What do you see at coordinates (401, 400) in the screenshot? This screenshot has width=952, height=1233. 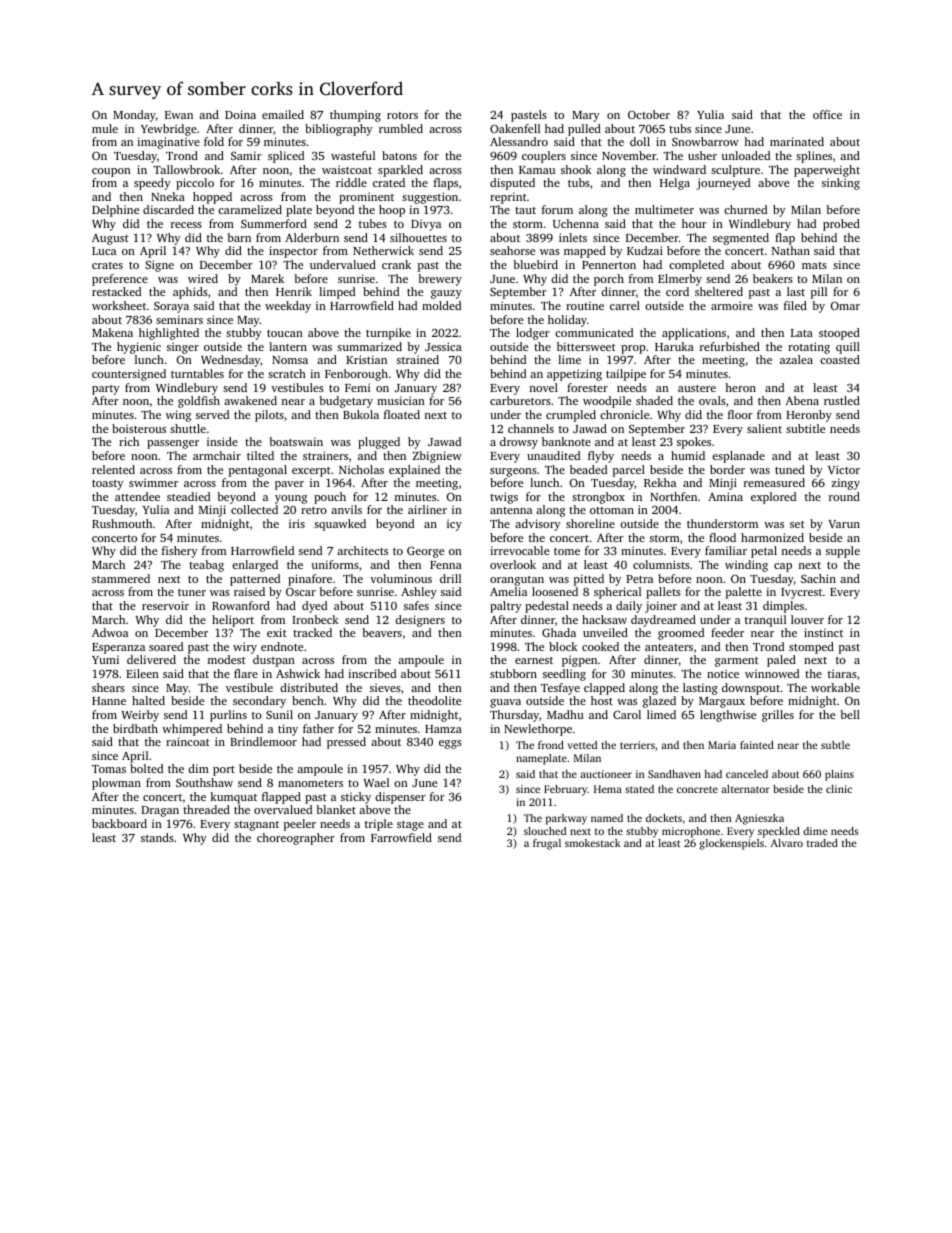 I see `musician` at bounding box center [401, 400].
